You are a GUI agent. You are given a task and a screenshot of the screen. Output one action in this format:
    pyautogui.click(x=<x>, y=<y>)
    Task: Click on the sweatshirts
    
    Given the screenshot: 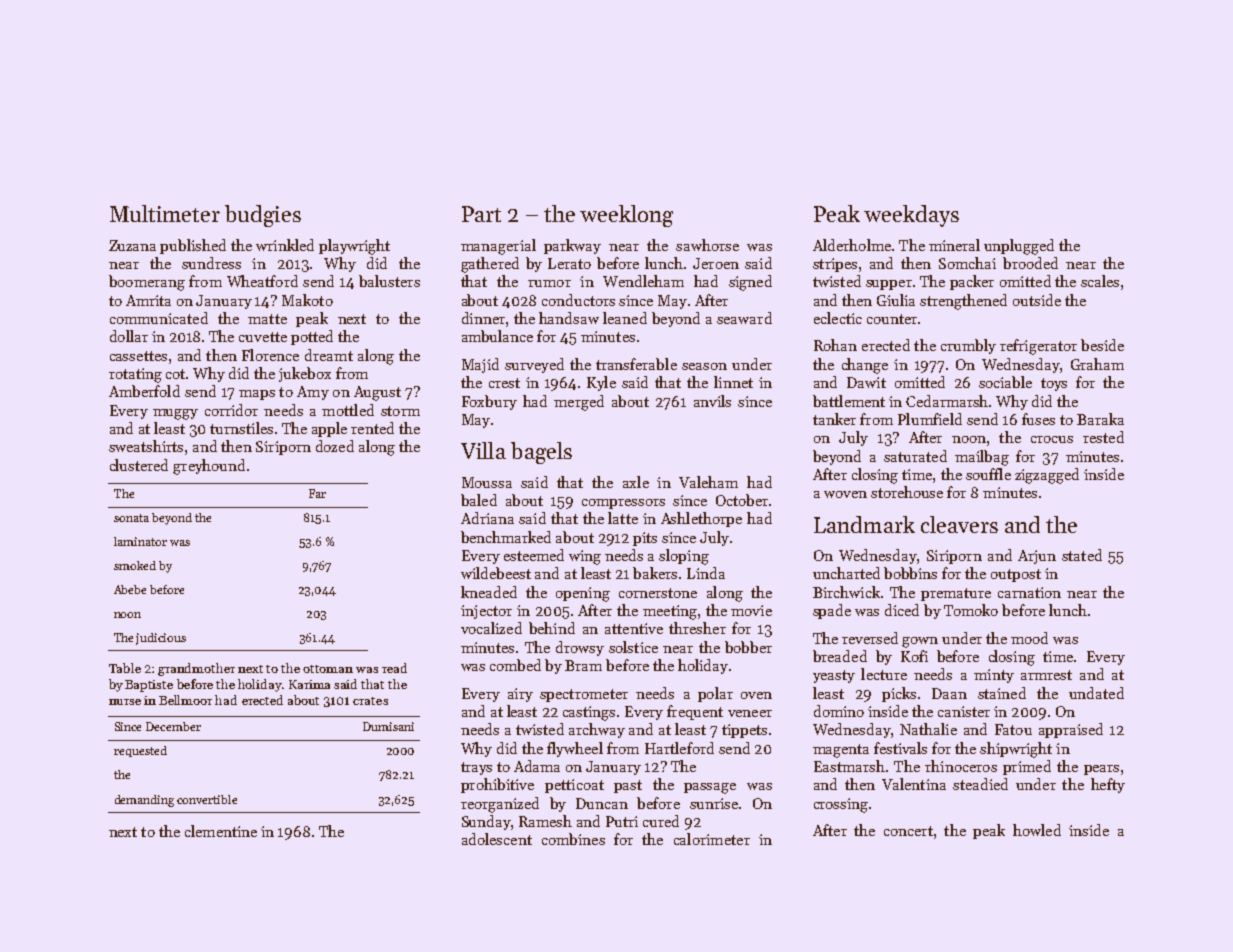 What is the action you would take?
    pyautogui.click(x=146, y=446)
